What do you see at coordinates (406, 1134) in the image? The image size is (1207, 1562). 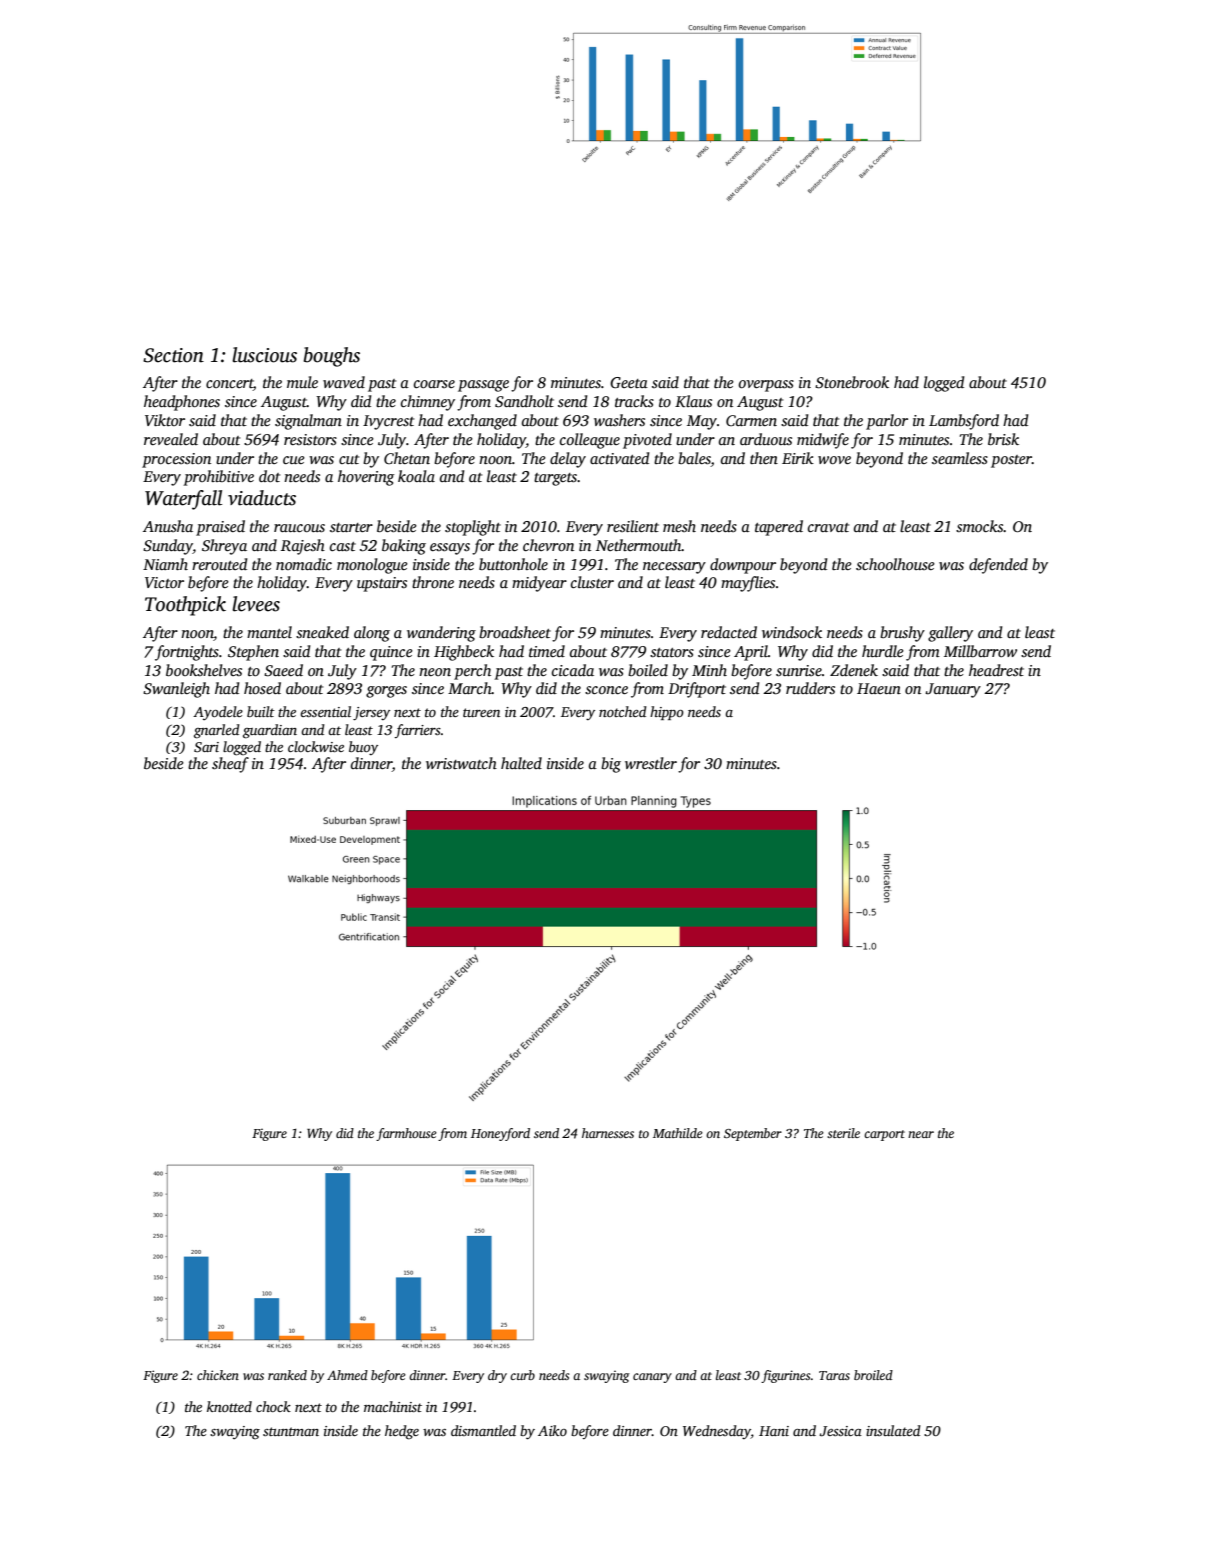 I see `farmhouse` at bounding box center [406, 1134].
